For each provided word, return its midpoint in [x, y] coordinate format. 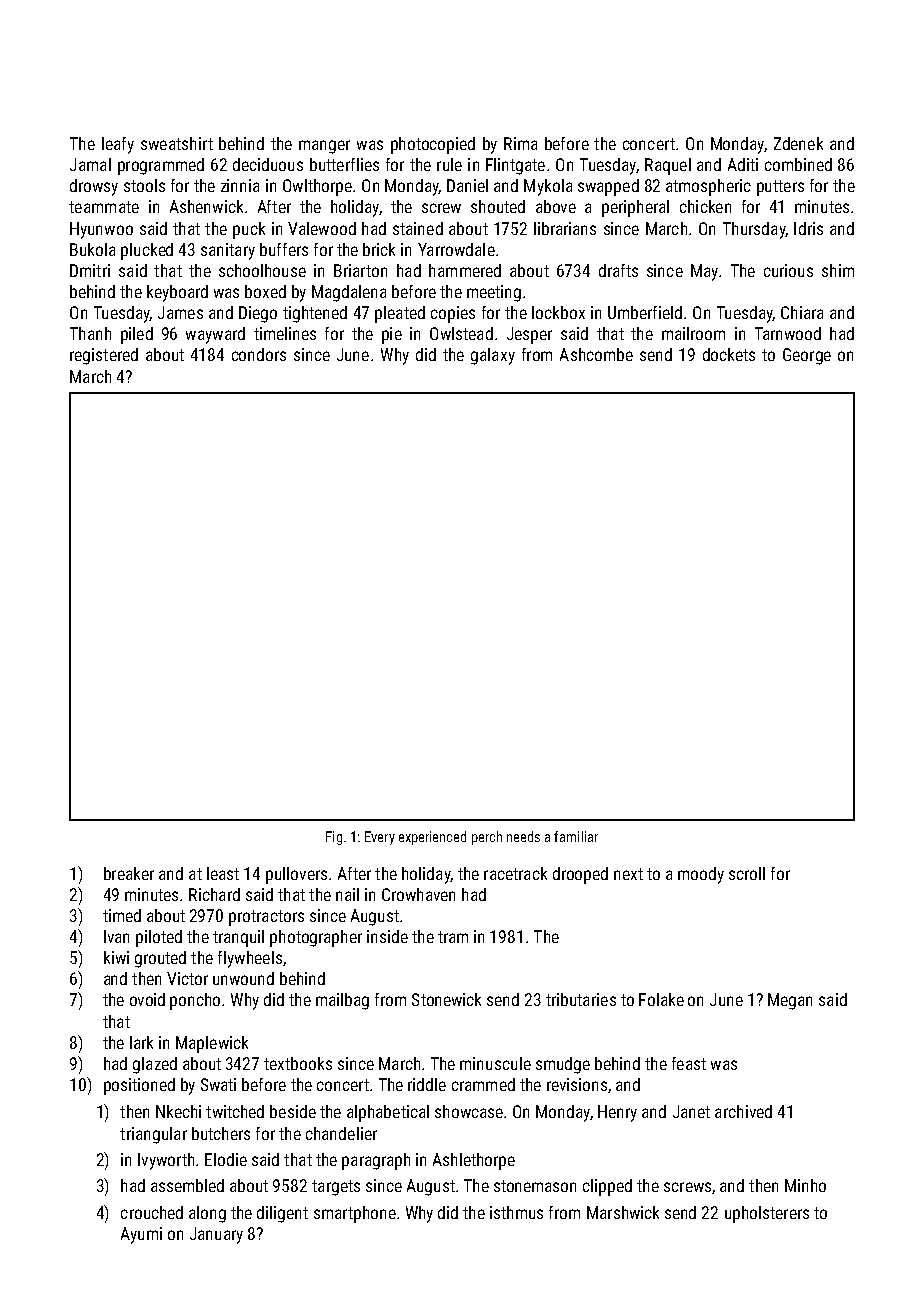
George [807, 356]
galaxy [493, 356]
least [223, 873]
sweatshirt [177, 143]
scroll [747, 873]
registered [104, 356]
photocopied [433, 145]
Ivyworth [166, 1161]
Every [380, 838]
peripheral [635, 208]
